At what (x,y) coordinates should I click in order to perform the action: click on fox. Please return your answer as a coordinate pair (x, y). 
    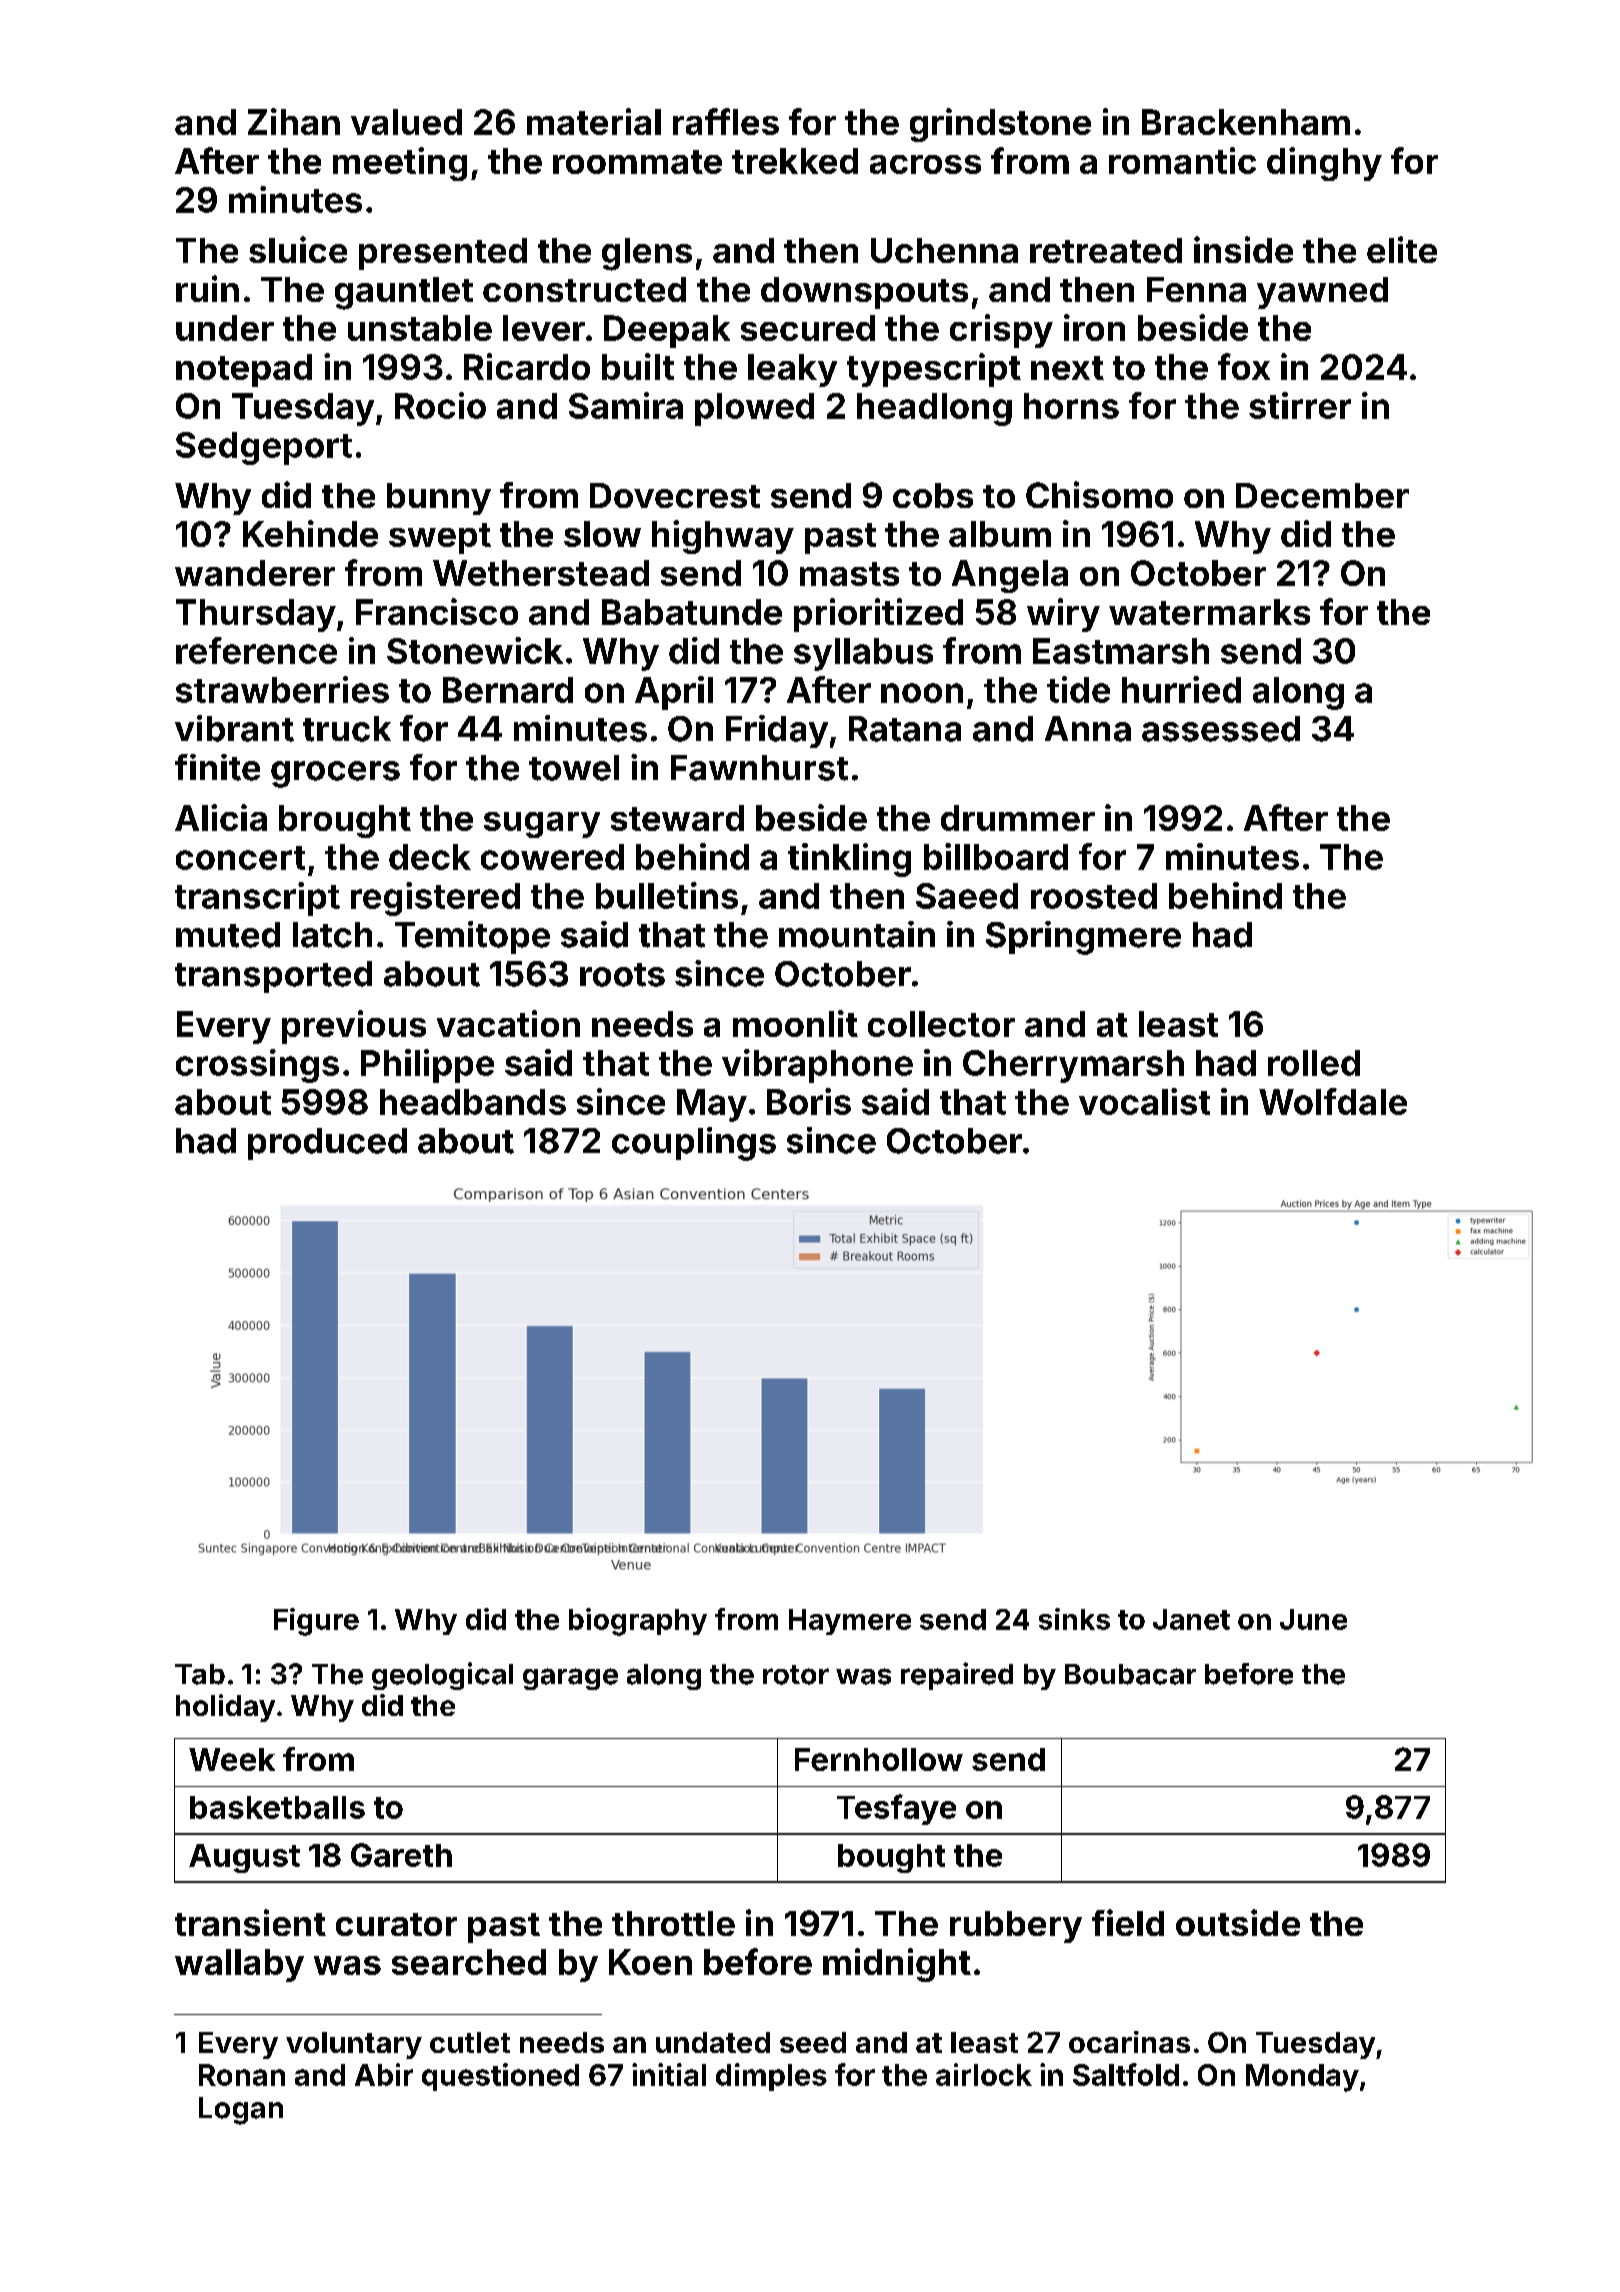
    Looking at the image, I should click on (1244, 366).
